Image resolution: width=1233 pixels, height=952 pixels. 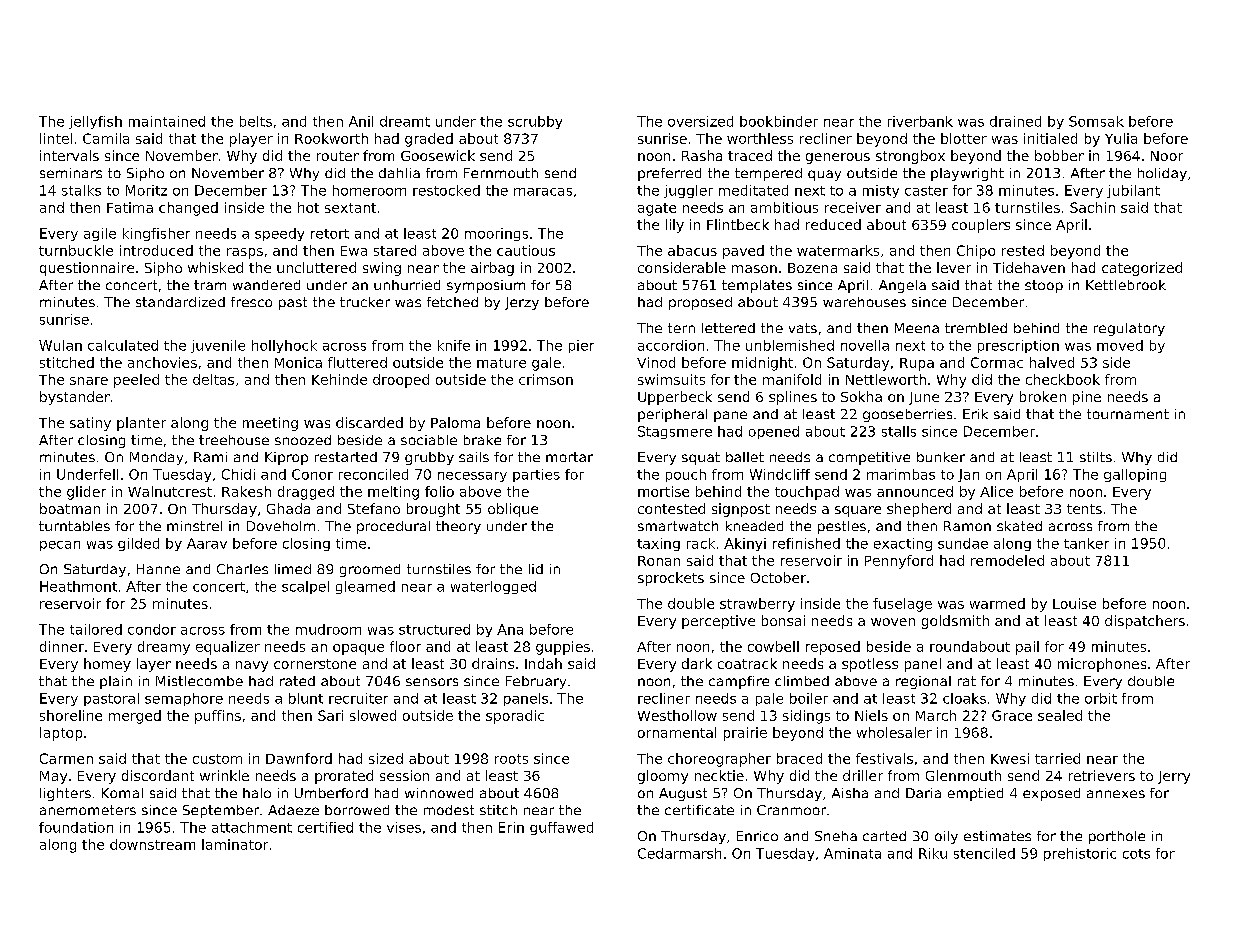 I want to click on shoreline, so click(x=71, y=715).
